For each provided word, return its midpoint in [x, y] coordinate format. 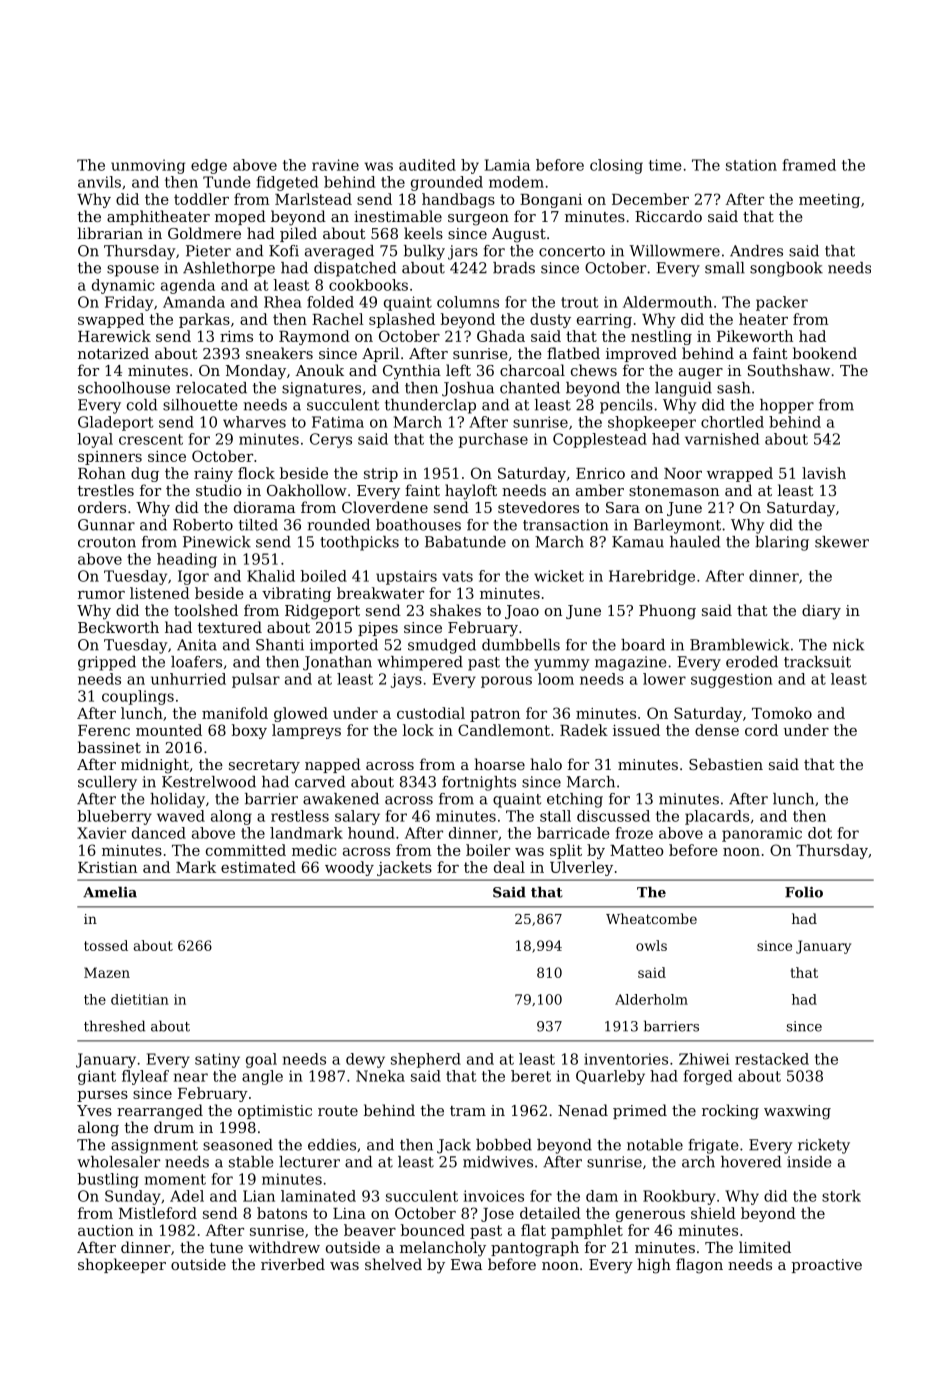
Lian [259, 1196]
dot [820, 833]
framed [809, 165]
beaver [370, 1230]
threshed [114, 1026]
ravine [335, 165]
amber [600, 490]
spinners [110, 458]
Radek [584, 730]
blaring [782, 543]
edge [209, 166]
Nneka [380, 1076]
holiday [177, 800]
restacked [772, 1059]
